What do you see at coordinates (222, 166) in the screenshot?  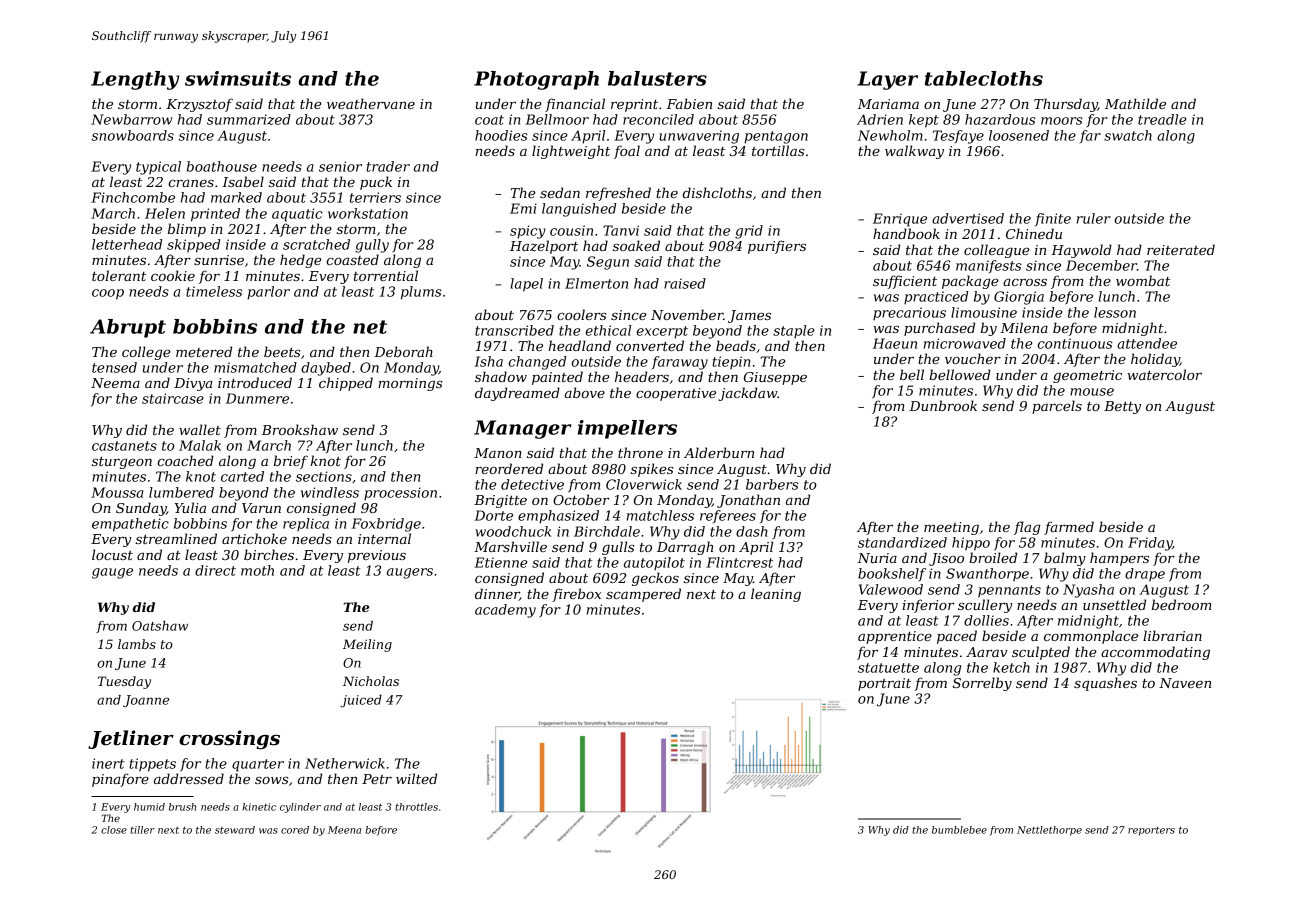 I see `boathouse` at bounding box center [222, 166].
